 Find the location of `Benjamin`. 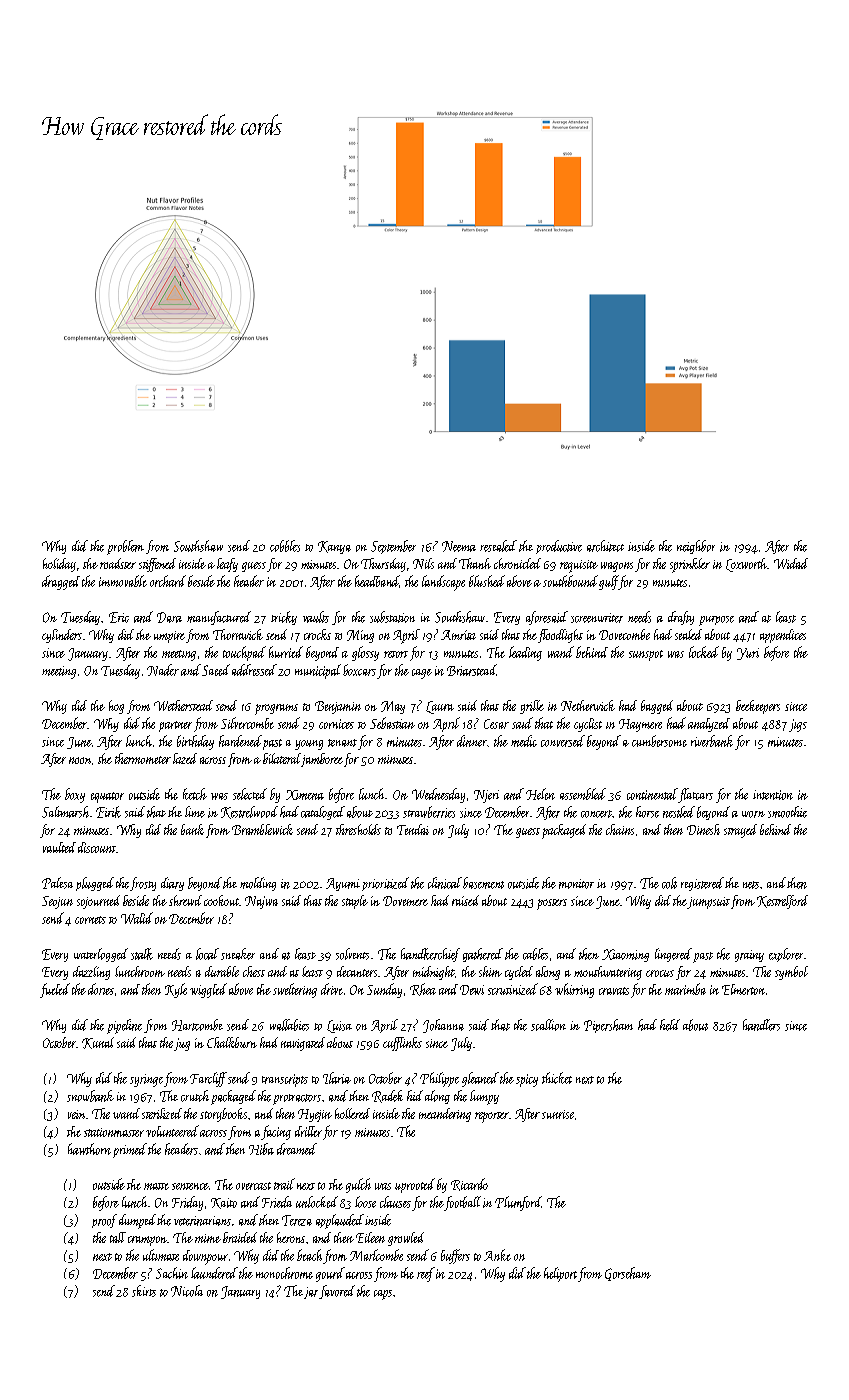

Benjamin is located at coordinates (338, 707).
